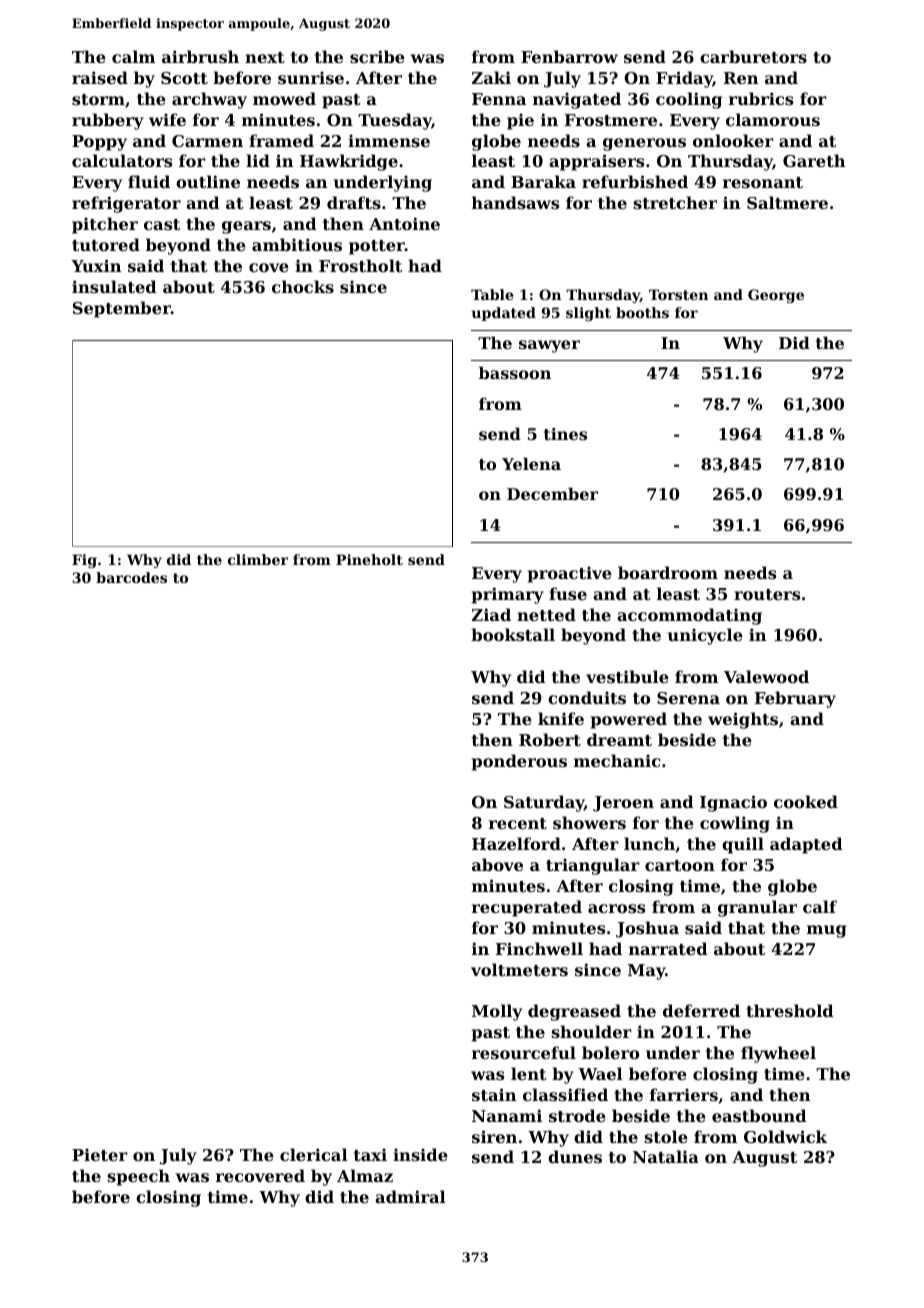 The width and height of the screenshot is (924, 1308). I want to click on carburetors, so click(753, 56).
